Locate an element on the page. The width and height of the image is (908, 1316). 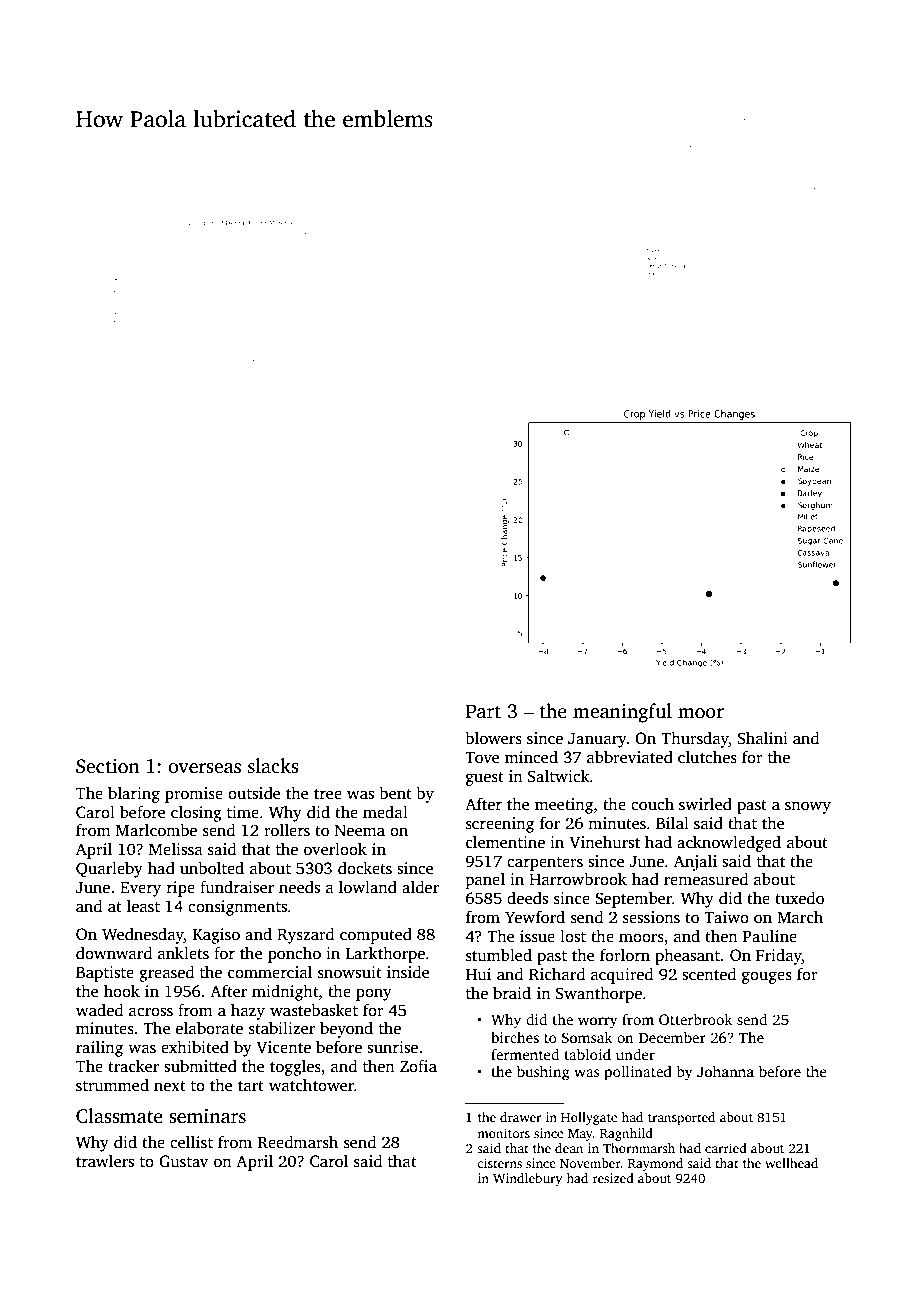
cisterns is located at coordinates (499, 1163).
